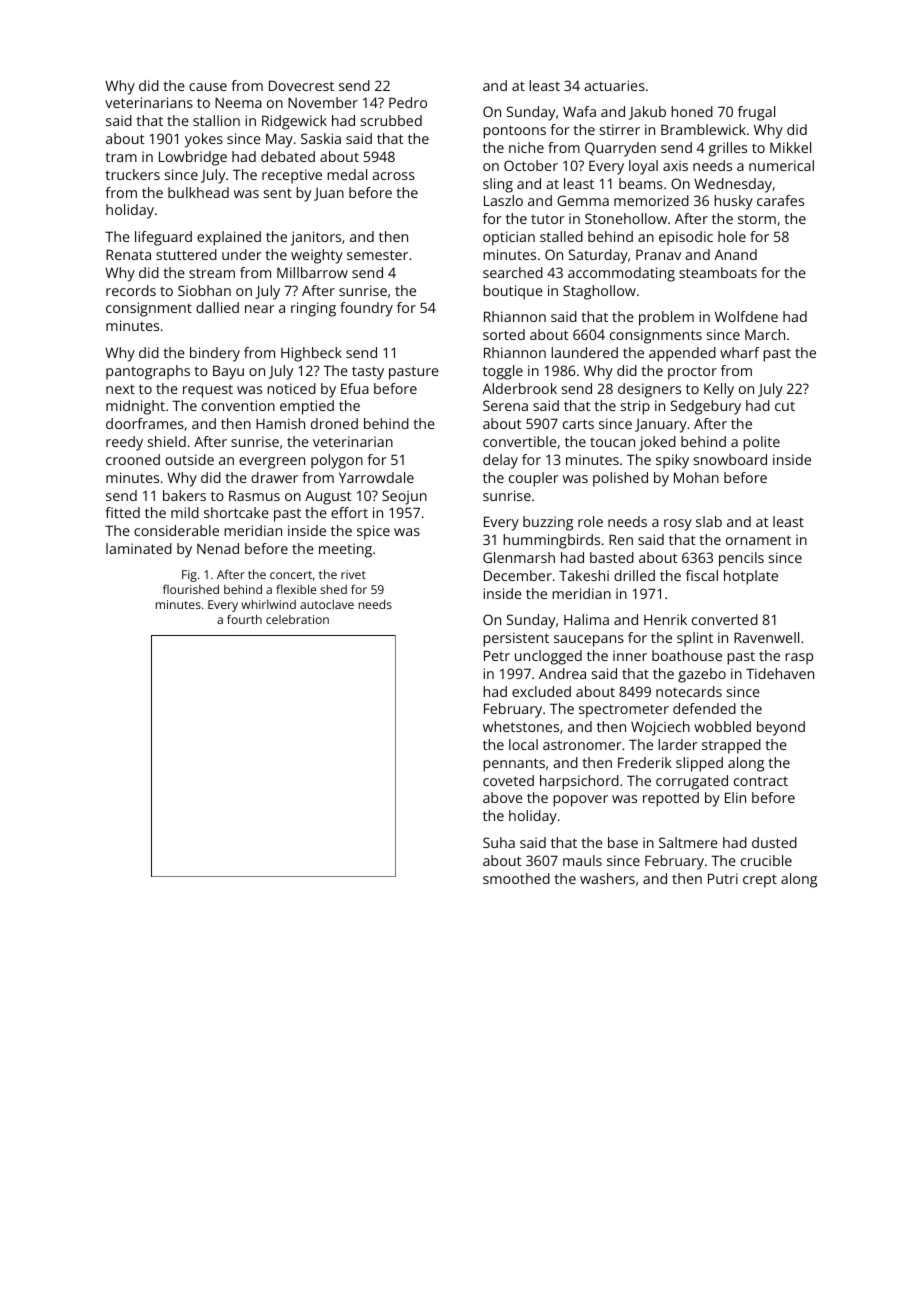 Image resolution: width=924 pixels, height=1308 pixels. I want to click on cause, so click(208, 87).
